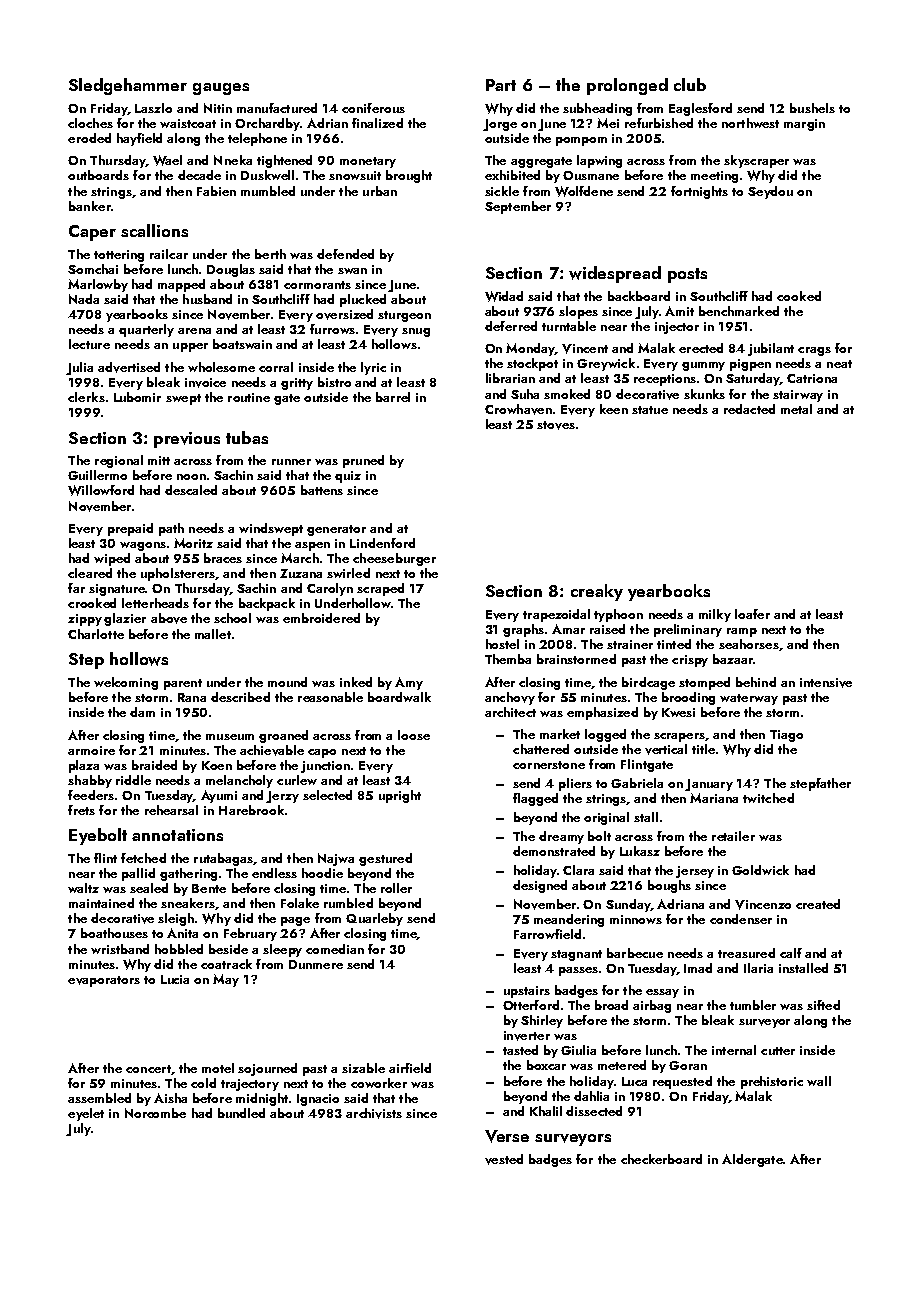 Image resolution: width=924 pixels, height=1314 pixels. I want to click on Norcombe, so click(155, 1113).
